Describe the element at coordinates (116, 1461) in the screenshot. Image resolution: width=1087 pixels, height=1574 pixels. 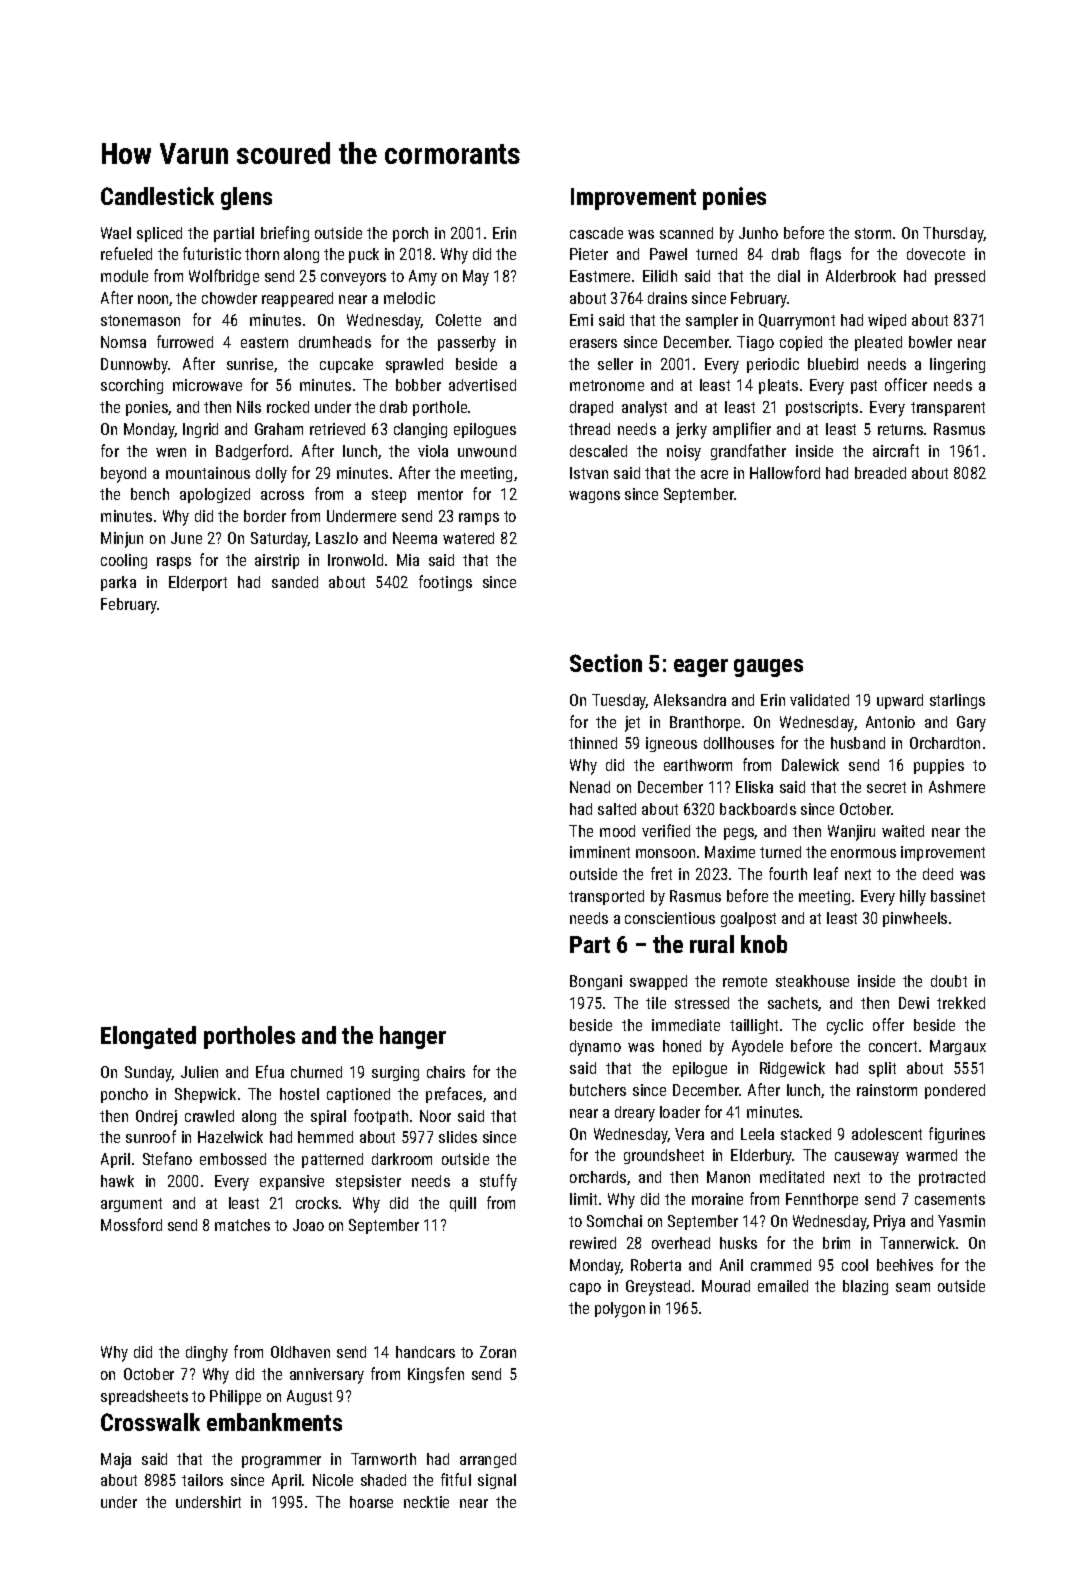
I see `Maja` at that location.
